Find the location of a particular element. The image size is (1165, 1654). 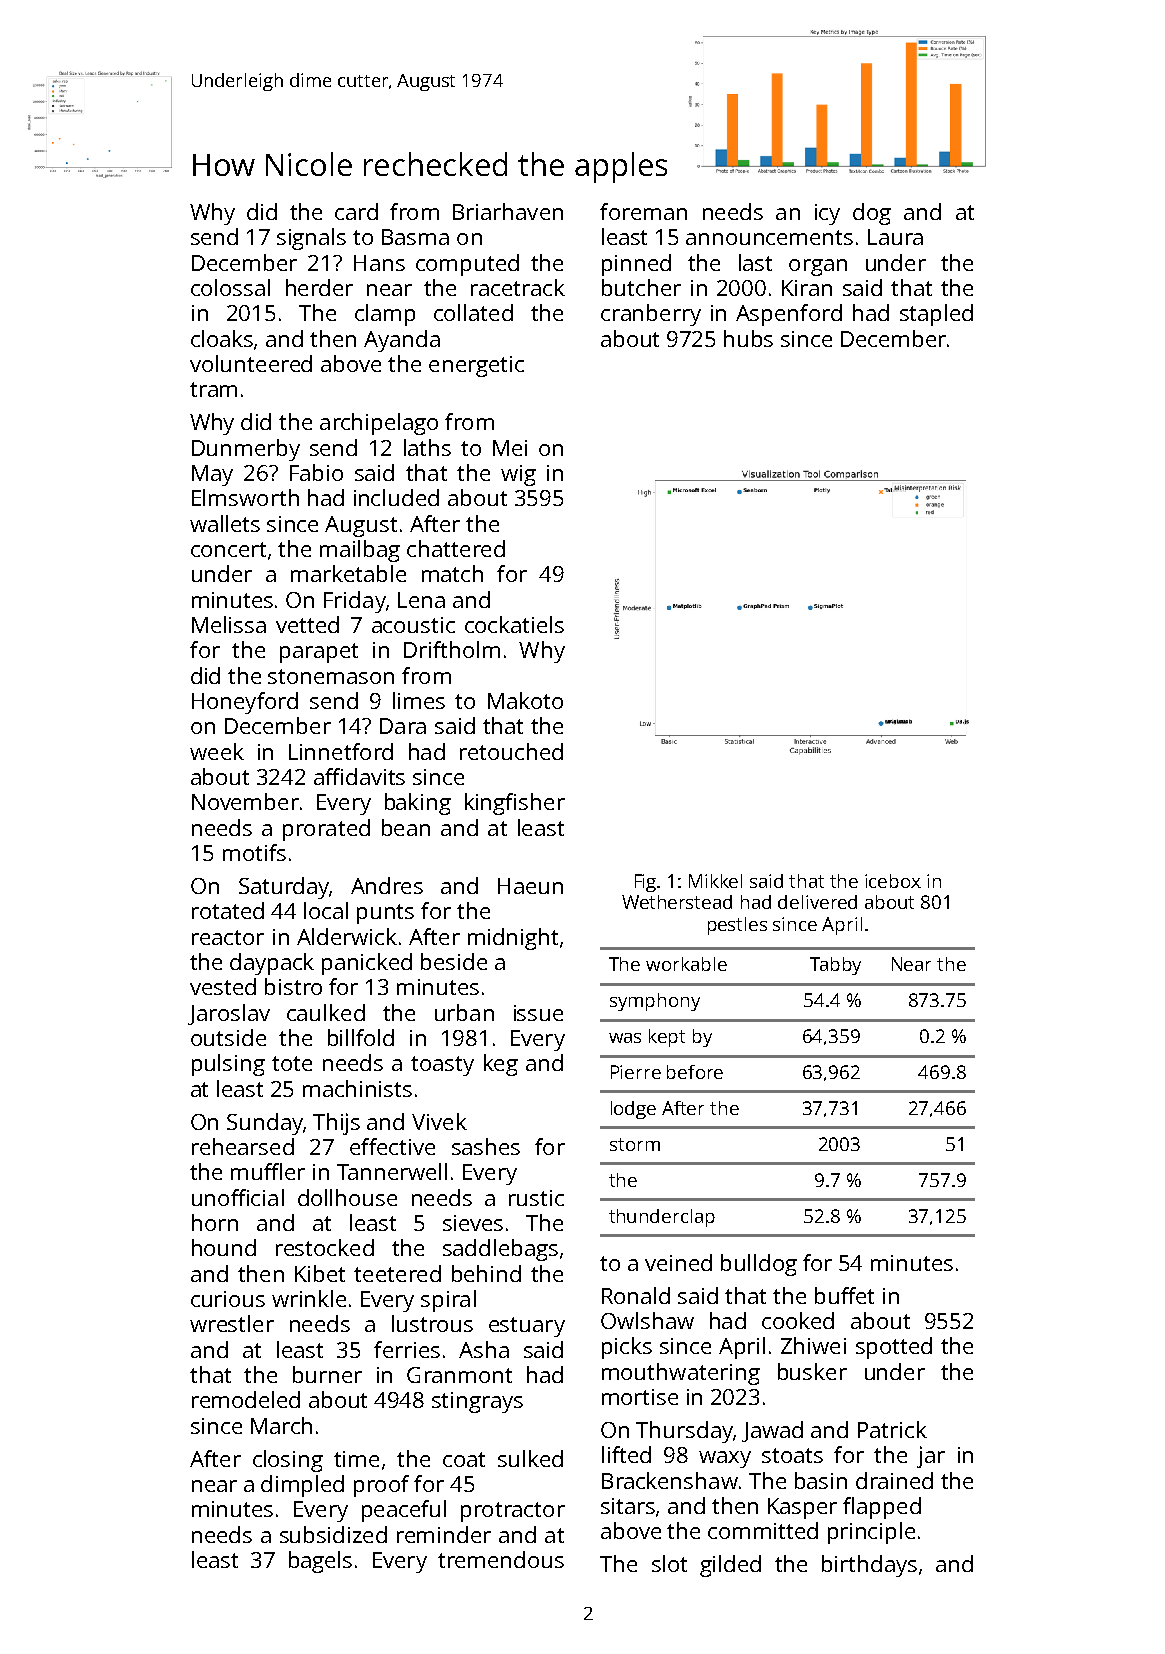

Melissa is located at coordinates (229, 624).
